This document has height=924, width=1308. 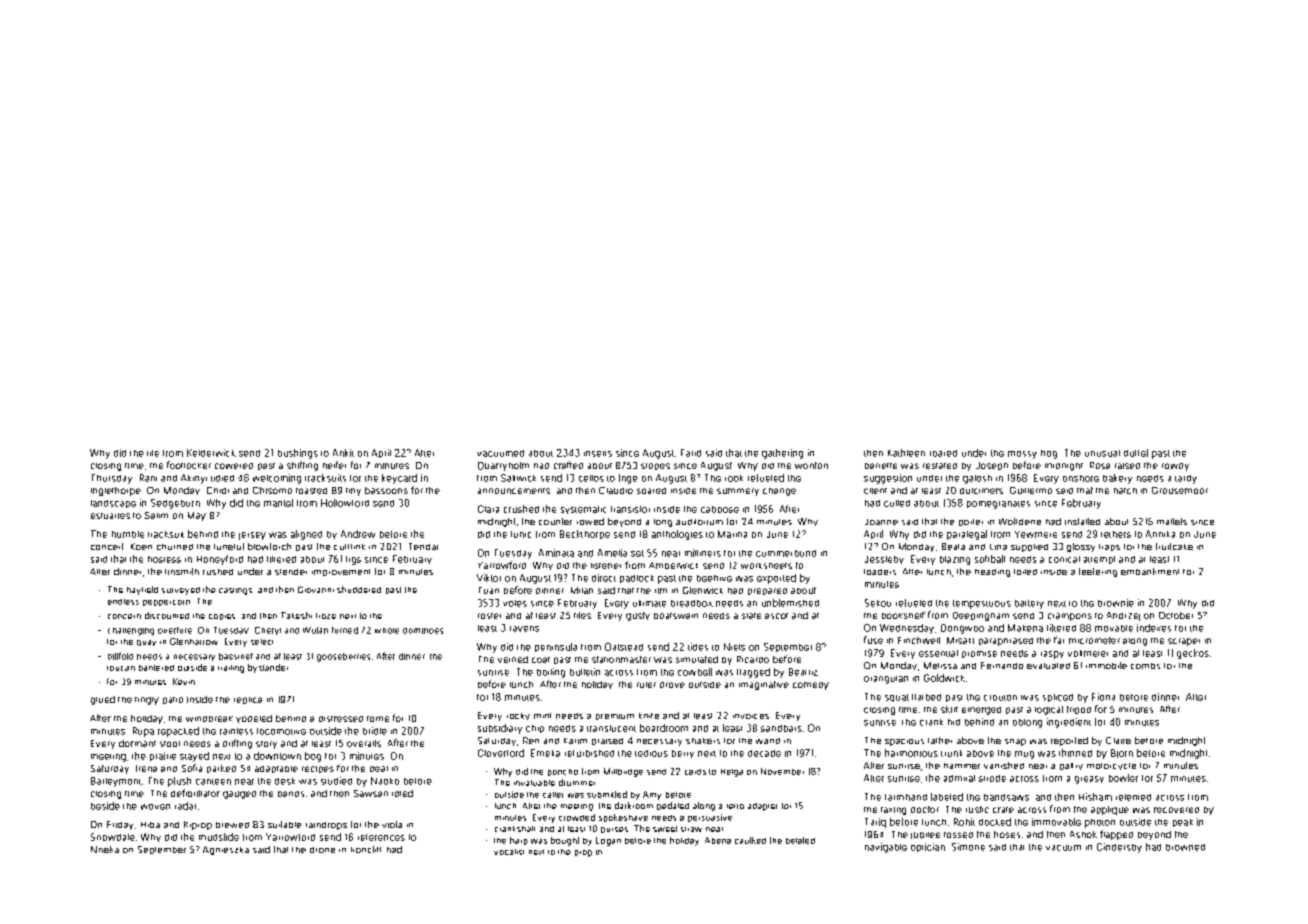 What do you see at coordinates (316, 589) in the document?
I see `Giovanni` at bounding box center [316, 589].
